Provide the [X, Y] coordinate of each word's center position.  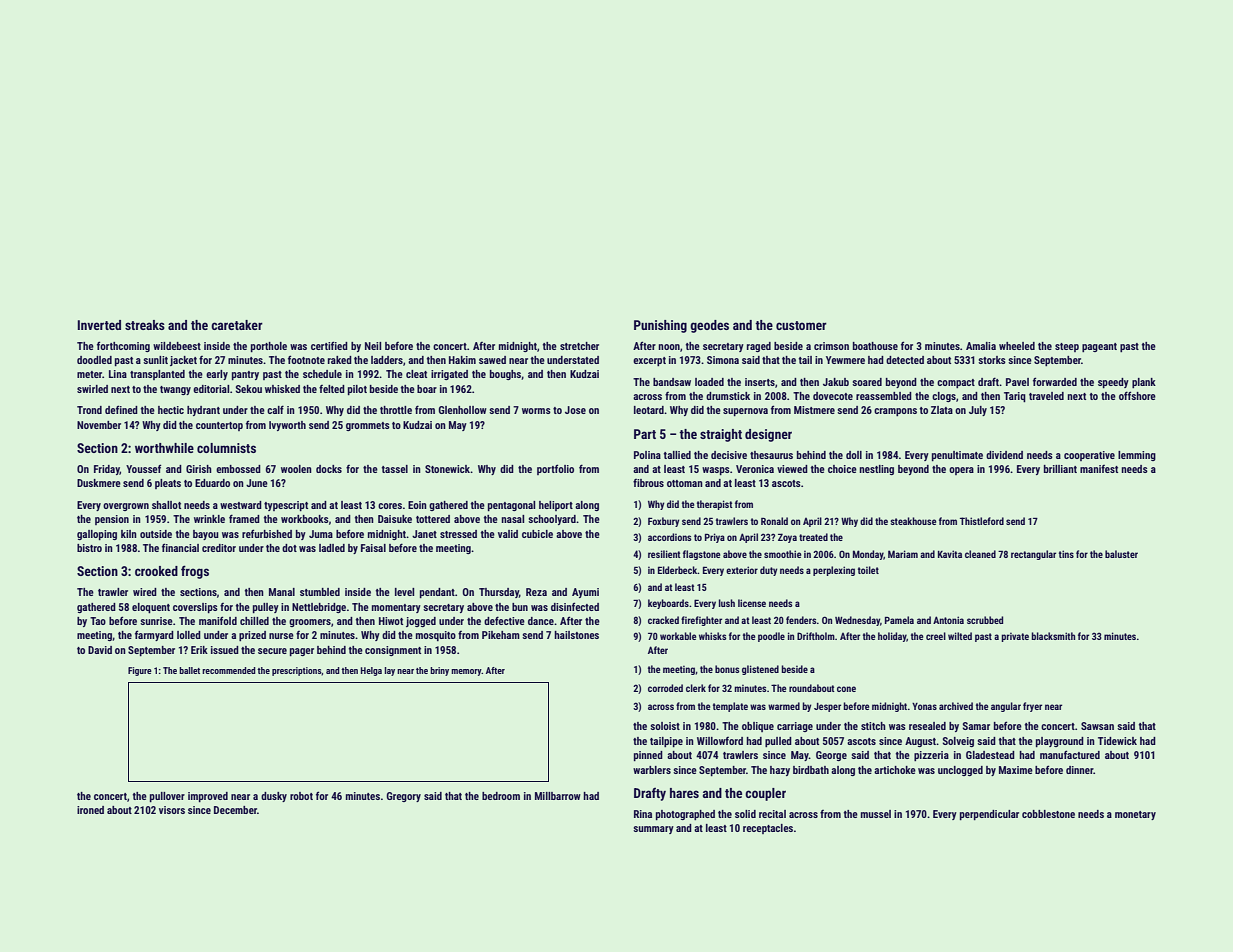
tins [1066, 554]
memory [466, 672]
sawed [492, 360]
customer [801, 325]
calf [275, 409]
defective [504, 620]
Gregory [403, 797]
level [404, 592]
